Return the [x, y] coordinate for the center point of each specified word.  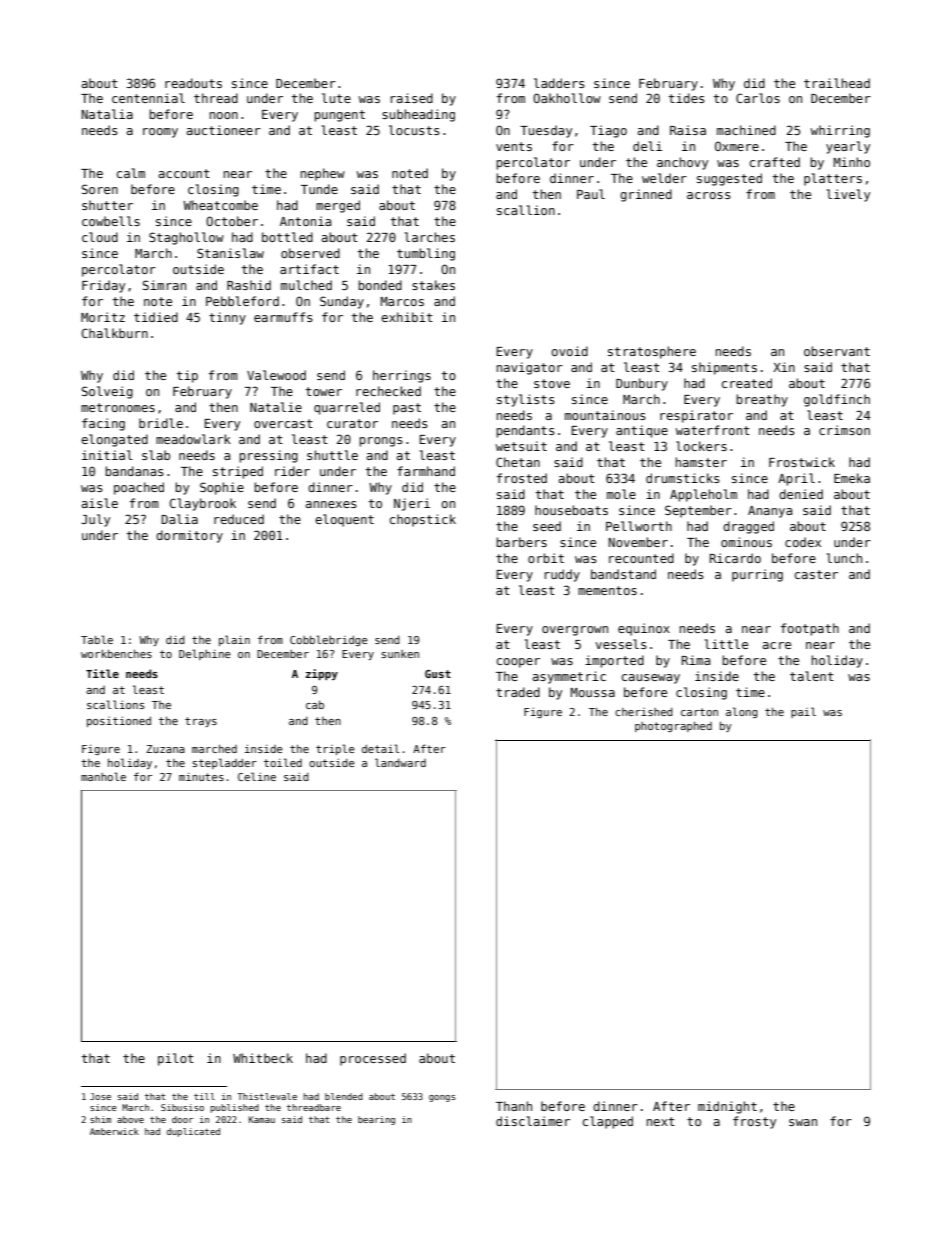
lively [848, 195]
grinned [646, 195]
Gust [438, 674]
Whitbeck [263, 1058]
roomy [160, 133]
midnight [727, 1107]
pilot [176, 1059]
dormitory [189, 536]
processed [373, 1059]
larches [430, 237]
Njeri [412, 504]
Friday [103, 286]
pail [803, 712]
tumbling [426, 254]
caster [816, 574]
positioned [119, 721]
